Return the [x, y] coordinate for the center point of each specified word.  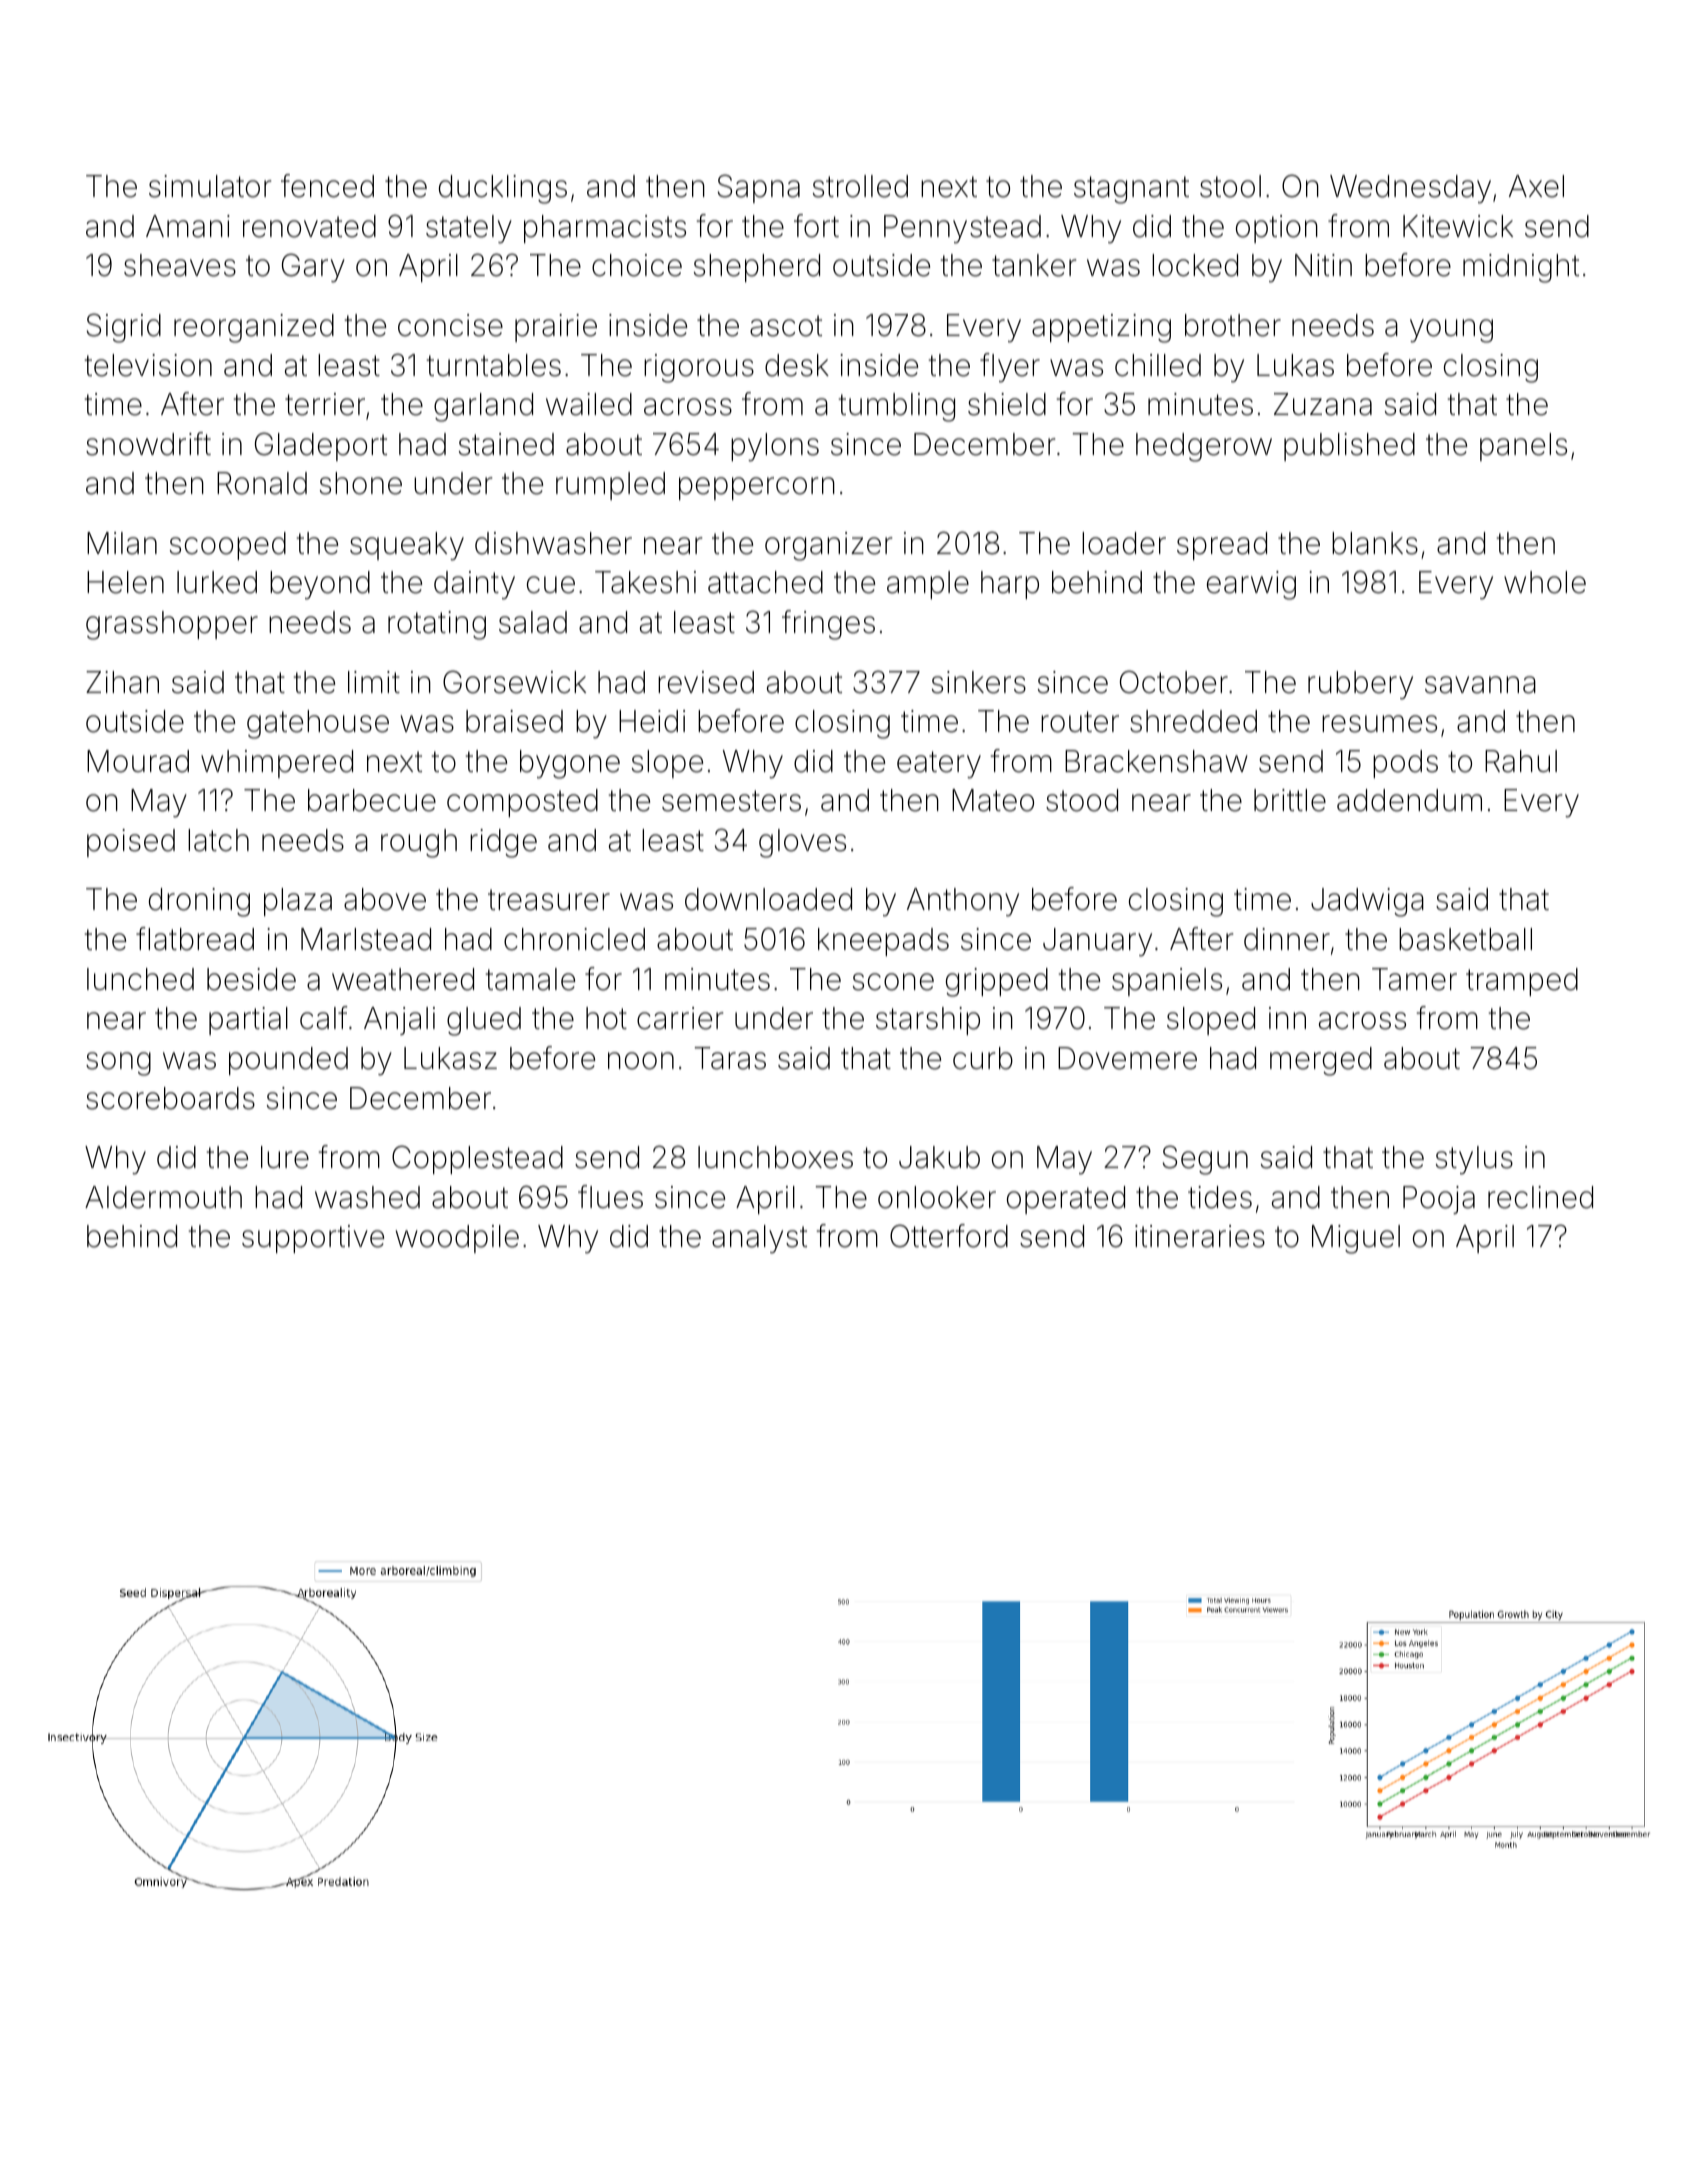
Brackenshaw [1156, 761]
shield [1007, 404]
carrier [680, 1018]
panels [1523, 447]
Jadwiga [1367, 902]
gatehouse [318, 724]
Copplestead [477, 1159]
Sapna [759, 188]
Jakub [939, 1157]
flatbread [195, 939]
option [1277, 229]
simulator [210, 186]
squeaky [407, 546]
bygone [570, 764]
